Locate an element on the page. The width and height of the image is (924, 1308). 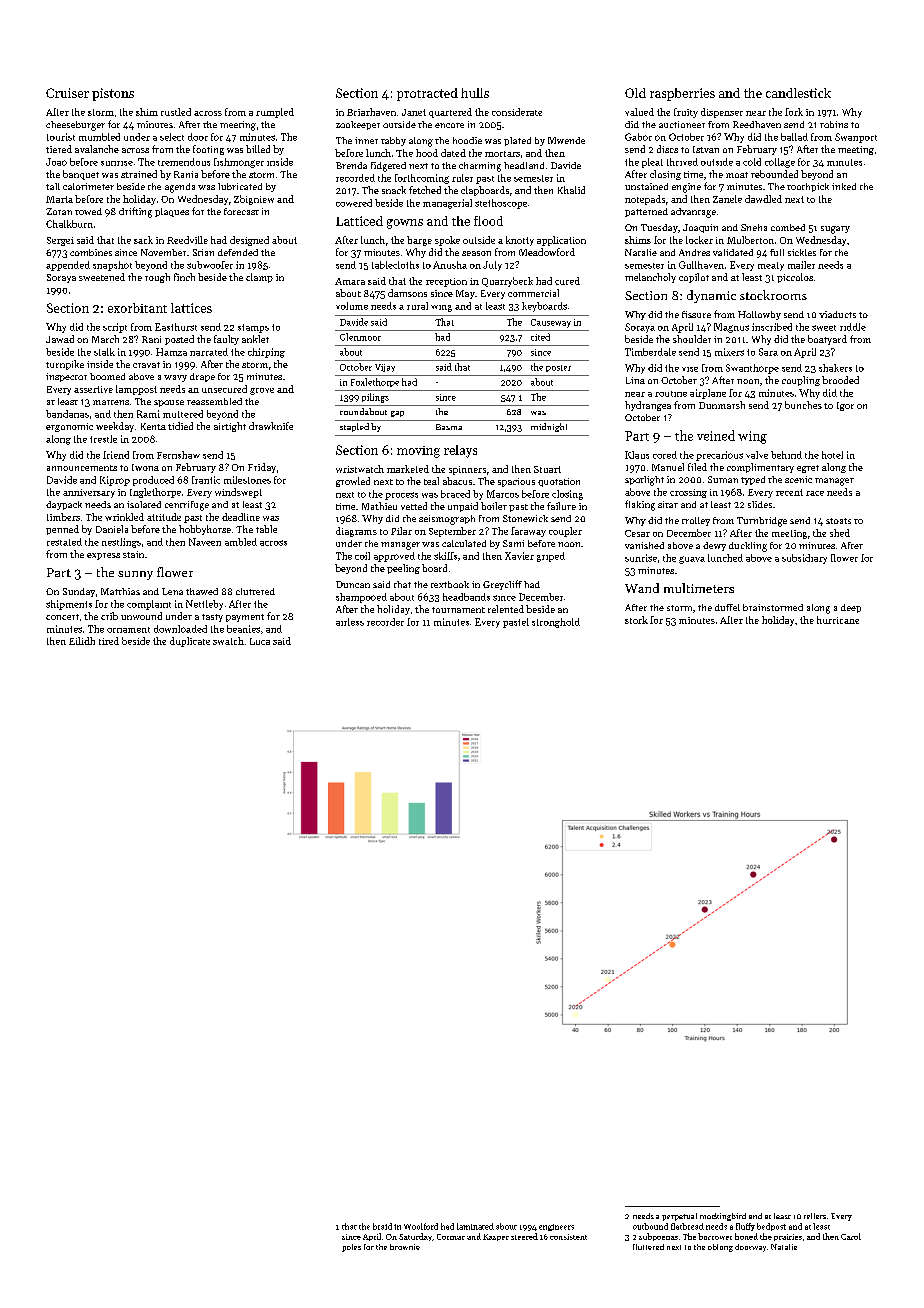
moat is located at coordinates (737, 175).
